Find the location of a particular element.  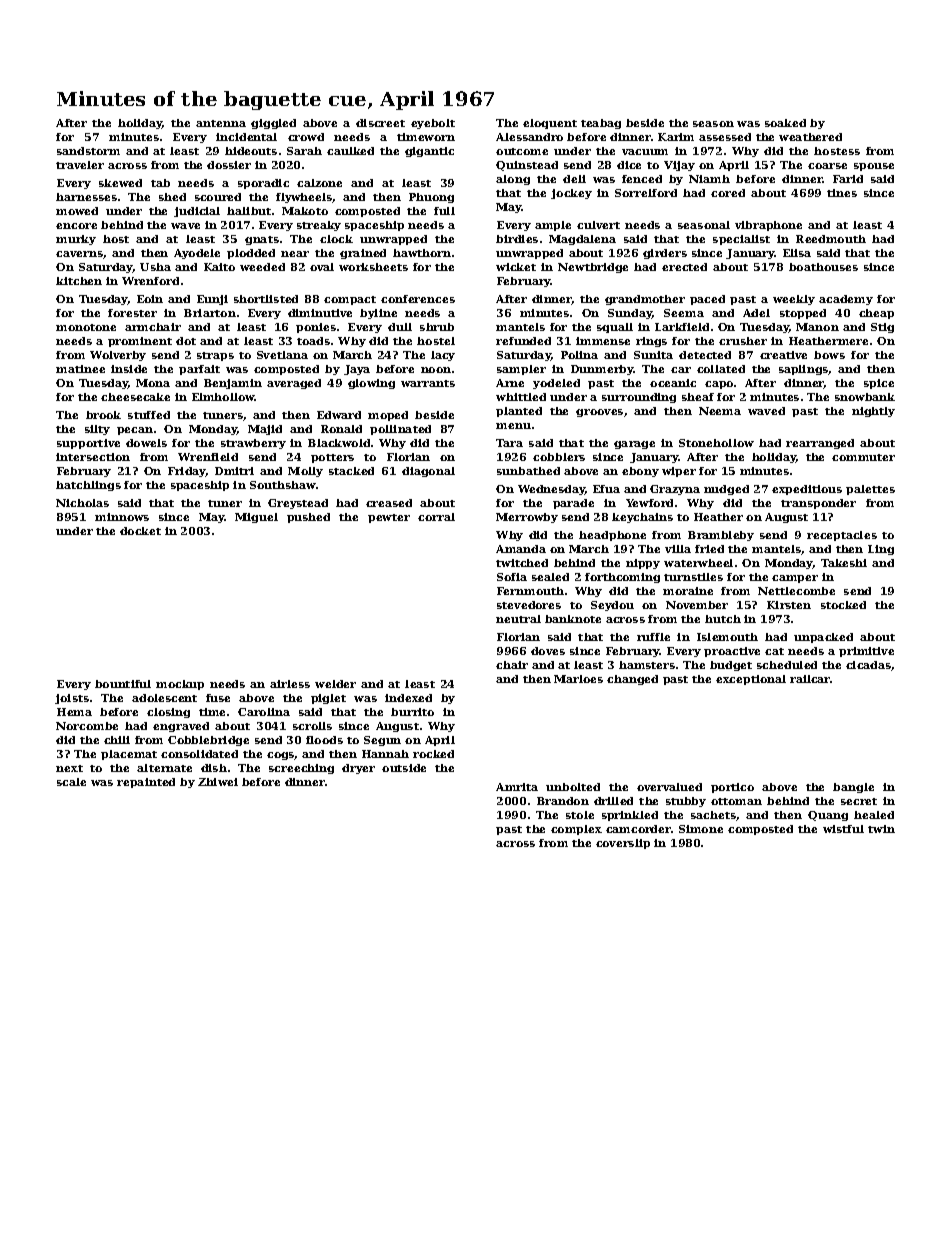

soaked is located at coordinates (785, 123).
